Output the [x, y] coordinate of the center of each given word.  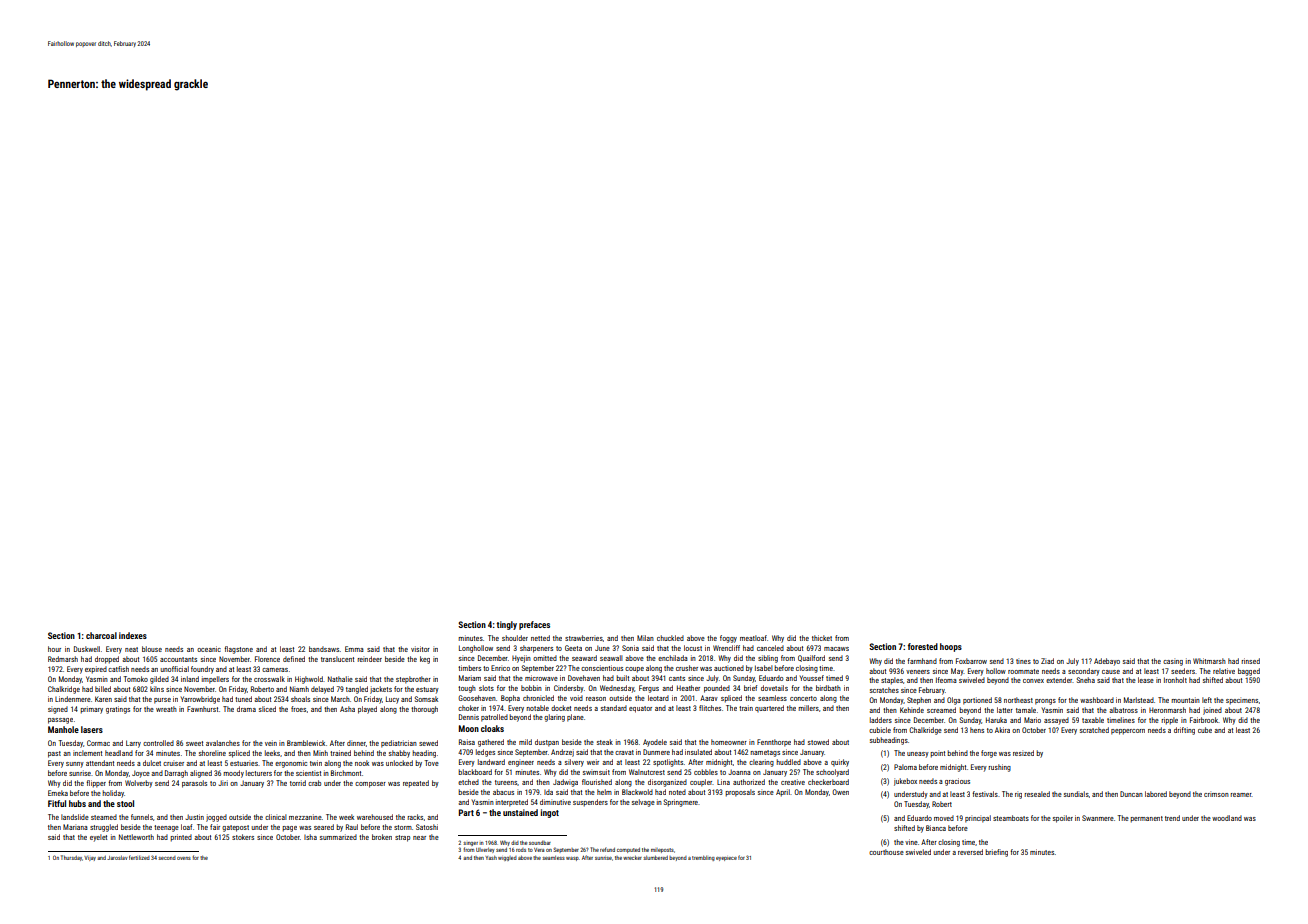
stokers [243, 837]
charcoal [101, 635]
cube [1205, 730]
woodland [1227, 818]
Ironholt [1175, 680]
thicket [822, 638]
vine [911, 842]
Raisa [467, 742]
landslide [75, 817]
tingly [507, 625]
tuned [243, 699]
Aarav [709, 698]
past [54, 754]
